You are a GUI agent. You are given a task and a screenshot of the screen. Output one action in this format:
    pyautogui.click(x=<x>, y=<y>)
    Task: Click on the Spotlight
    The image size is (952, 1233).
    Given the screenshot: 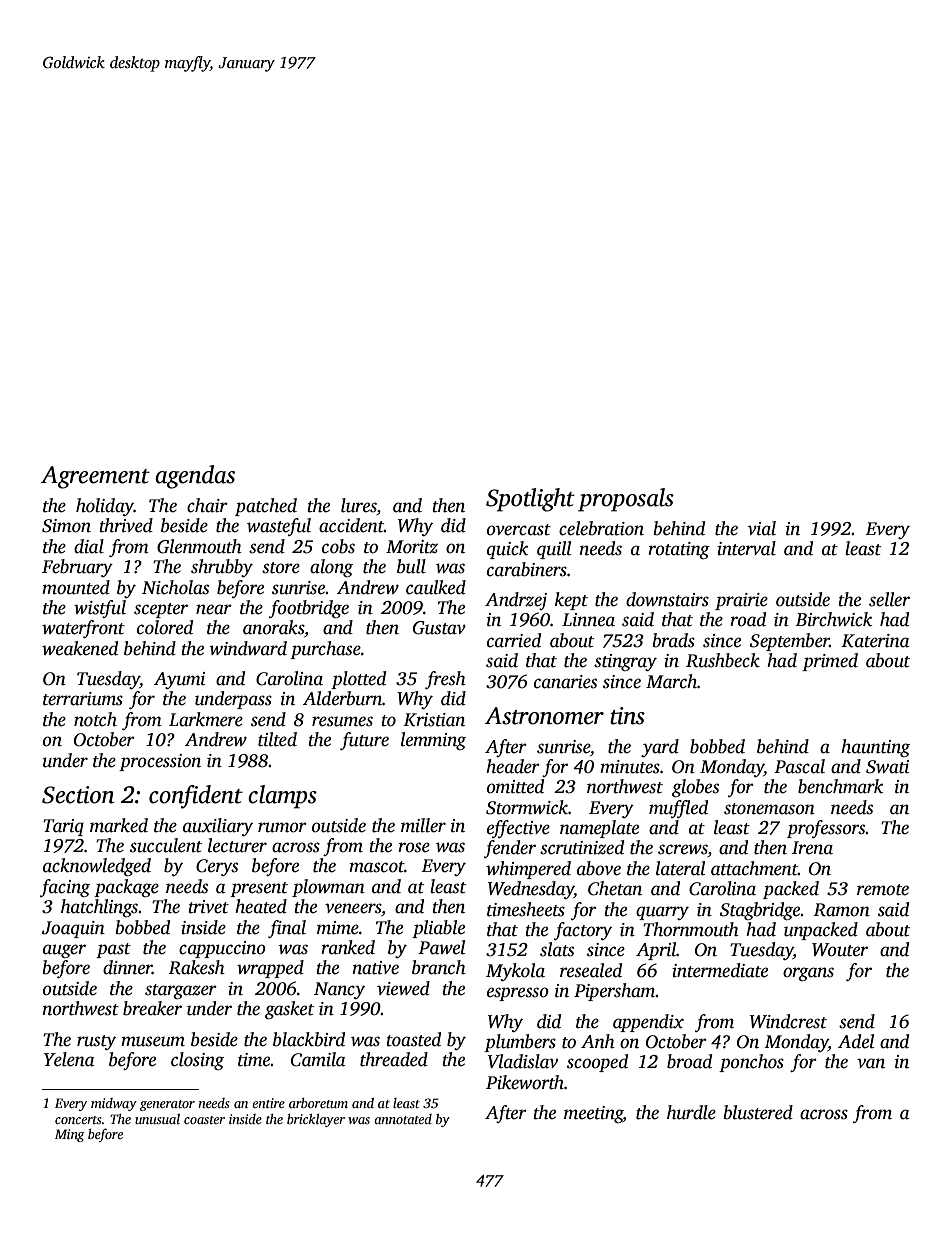 What is the action you would take?
    pyautogui.click(x=530, y=500)
